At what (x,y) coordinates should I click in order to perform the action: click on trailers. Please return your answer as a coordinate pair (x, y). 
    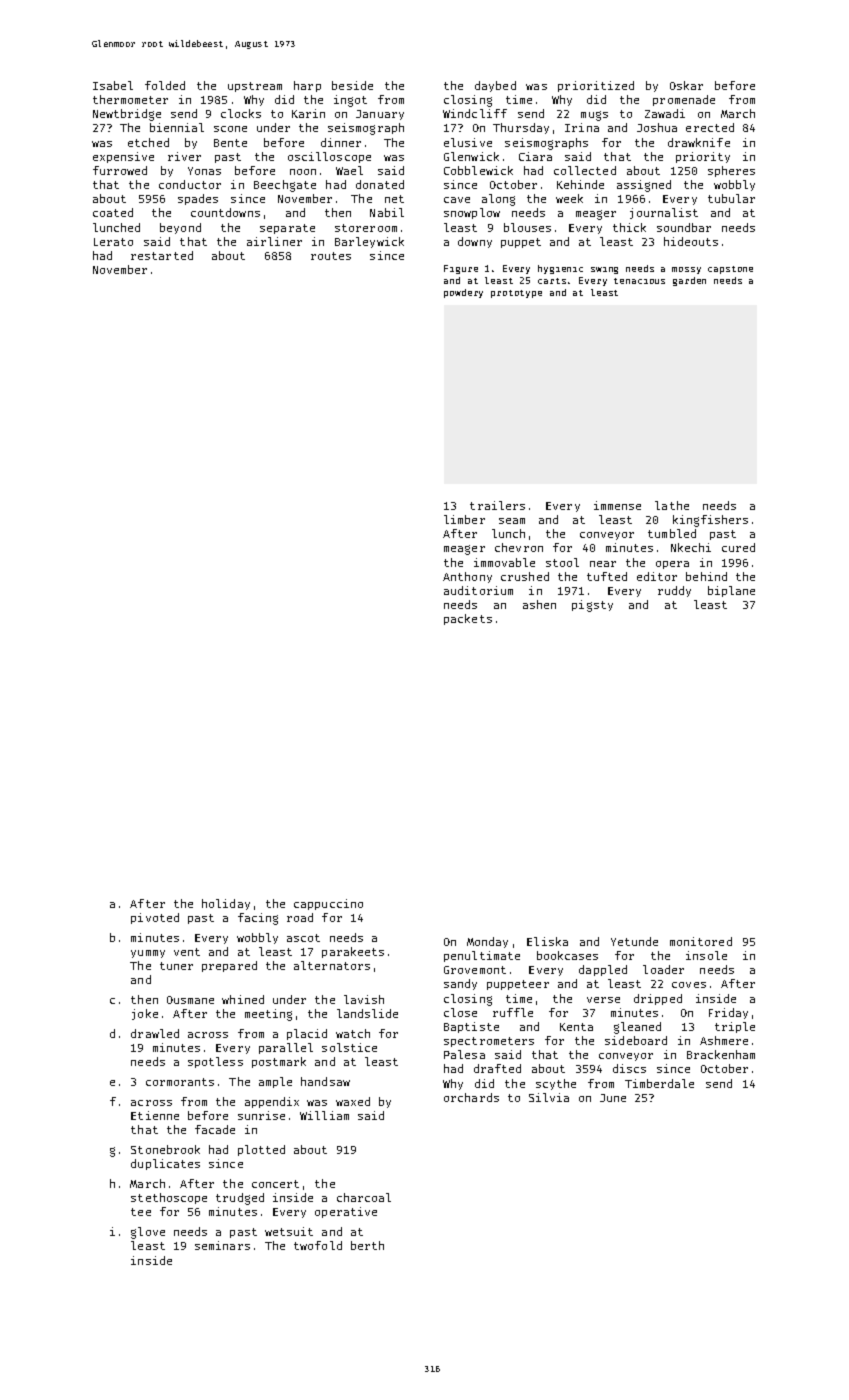
    Looking at the image, I should click on (497, 505).
